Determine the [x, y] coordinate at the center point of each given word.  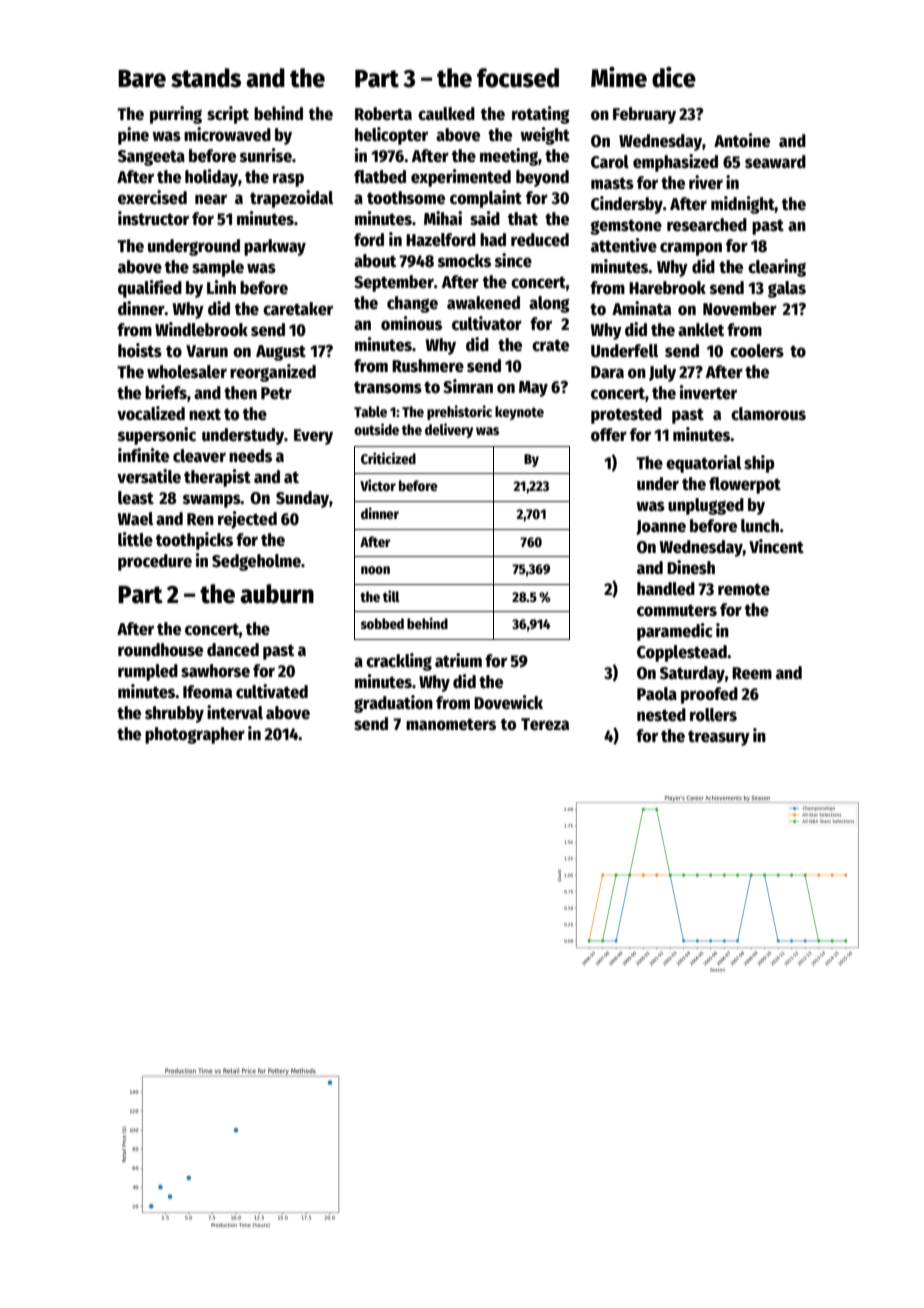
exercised [152, 197]
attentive [624, 245]
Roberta [383, 114]
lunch [760, 526]
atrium [458, 660]
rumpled [148, 672]
